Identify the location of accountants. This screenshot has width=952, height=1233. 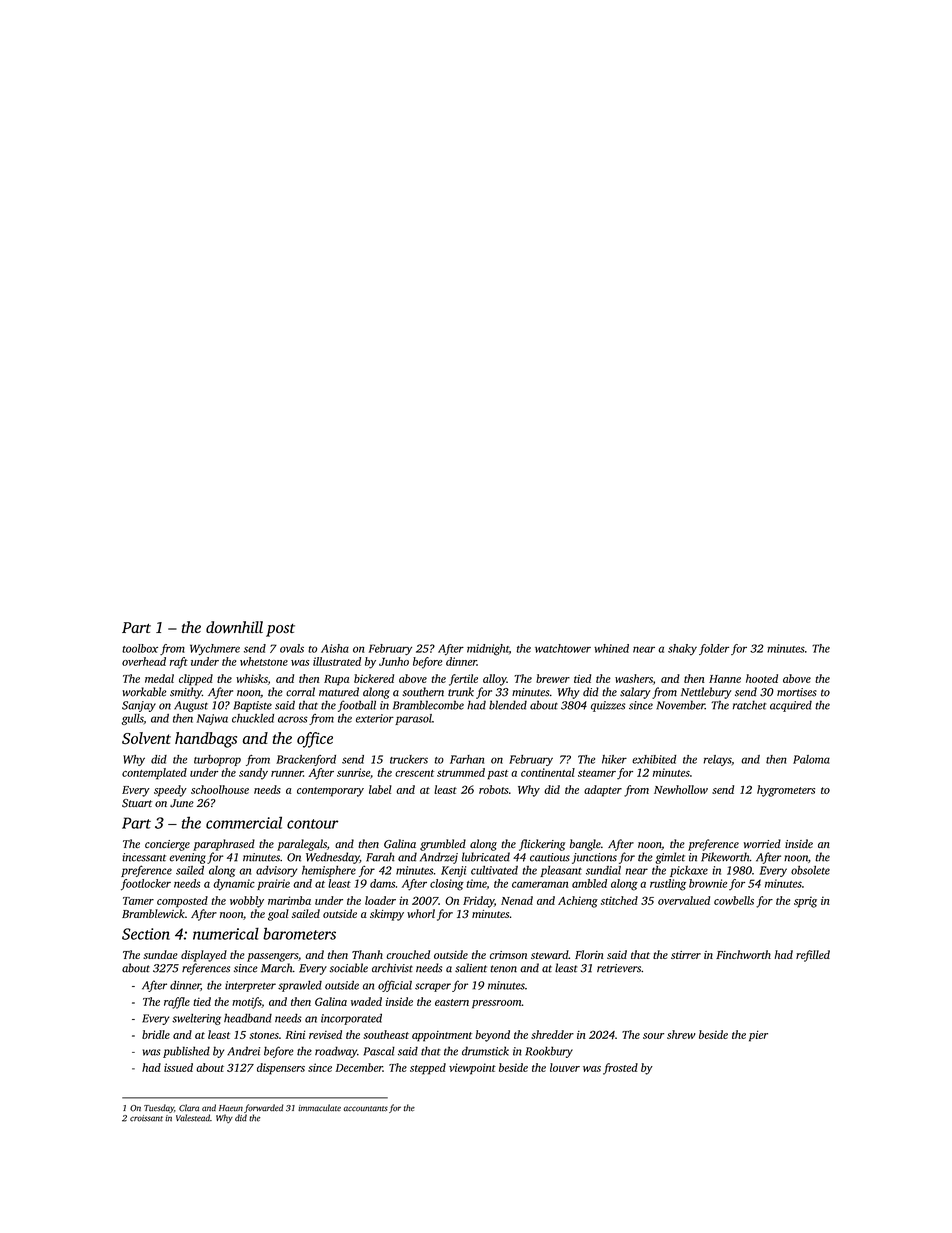
(365, 1109).
